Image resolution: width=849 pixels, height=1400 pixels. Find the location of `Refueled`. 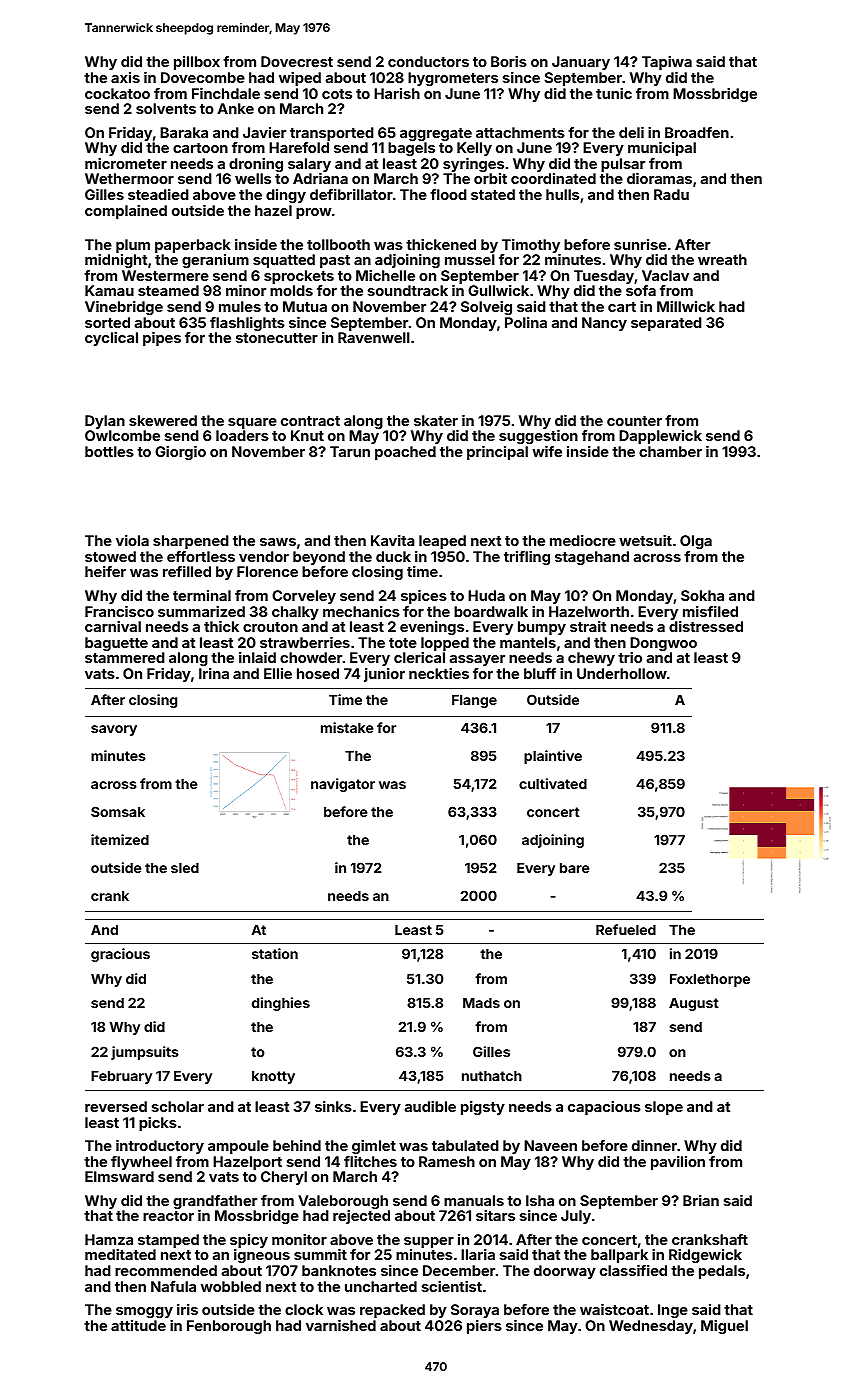

Refueled is located at coordinates (626, 929).
